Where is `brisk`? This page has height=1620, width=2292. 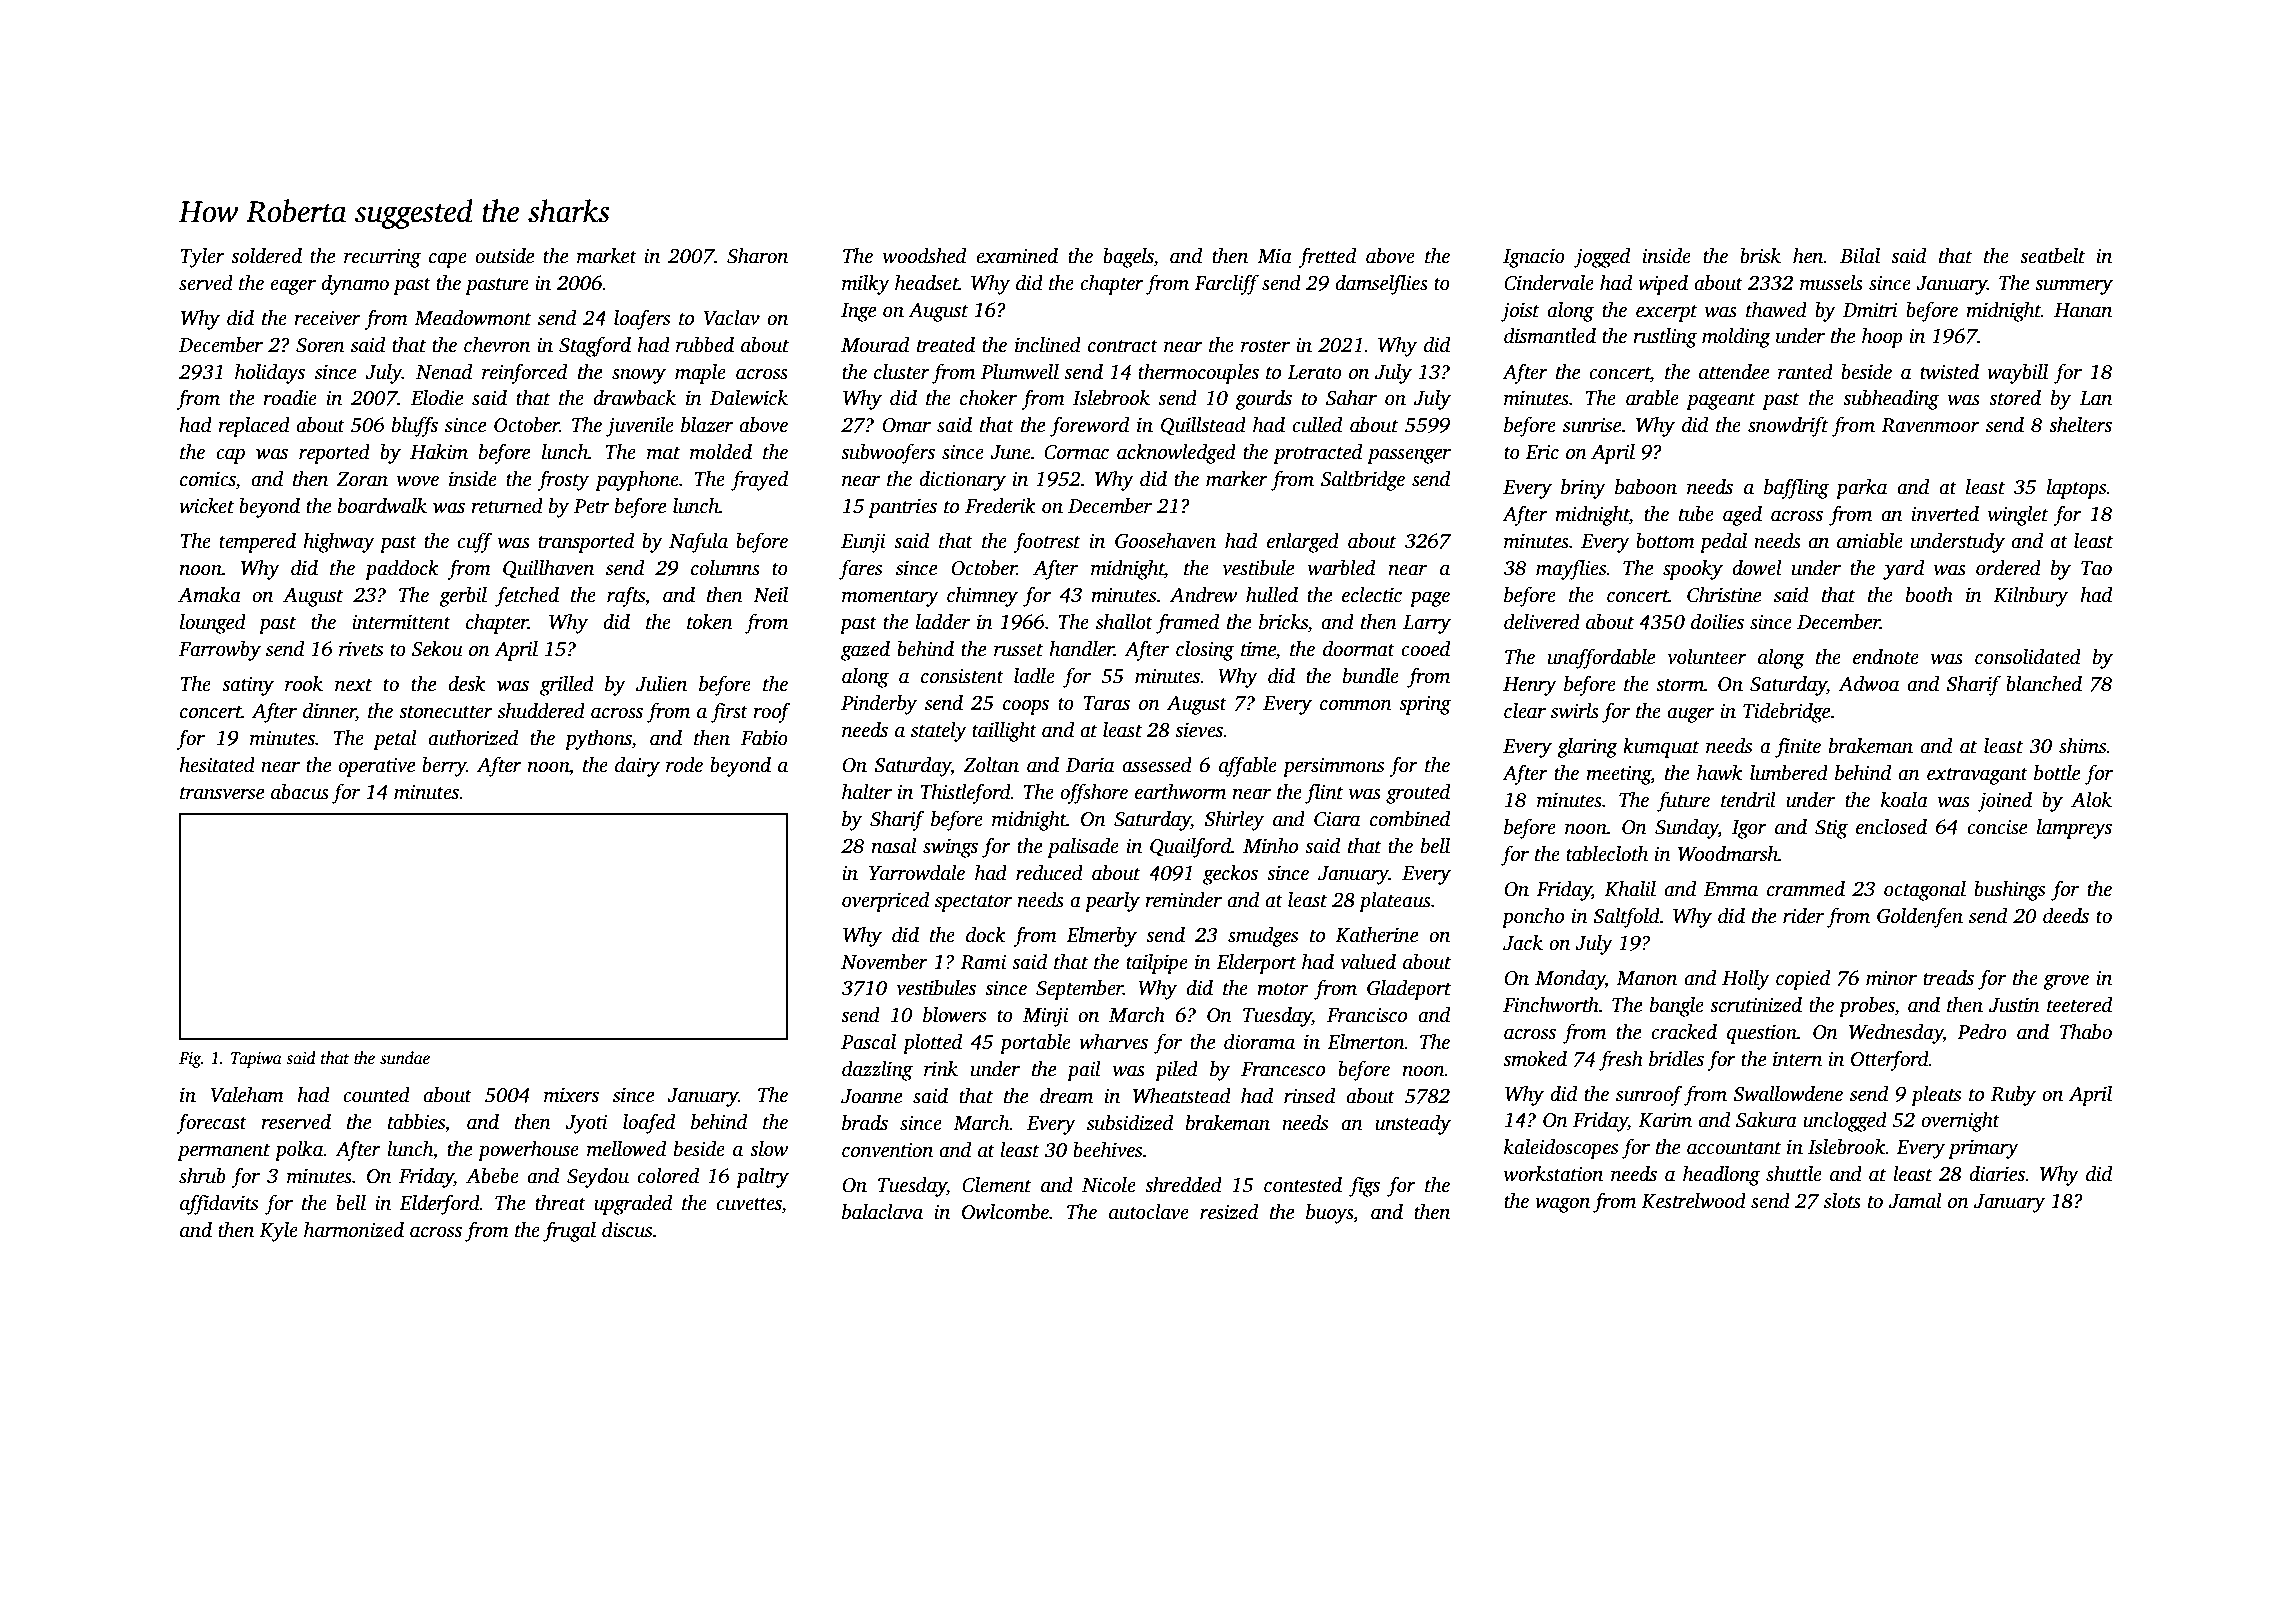
brisk is located at coordinates (1760, 256).
